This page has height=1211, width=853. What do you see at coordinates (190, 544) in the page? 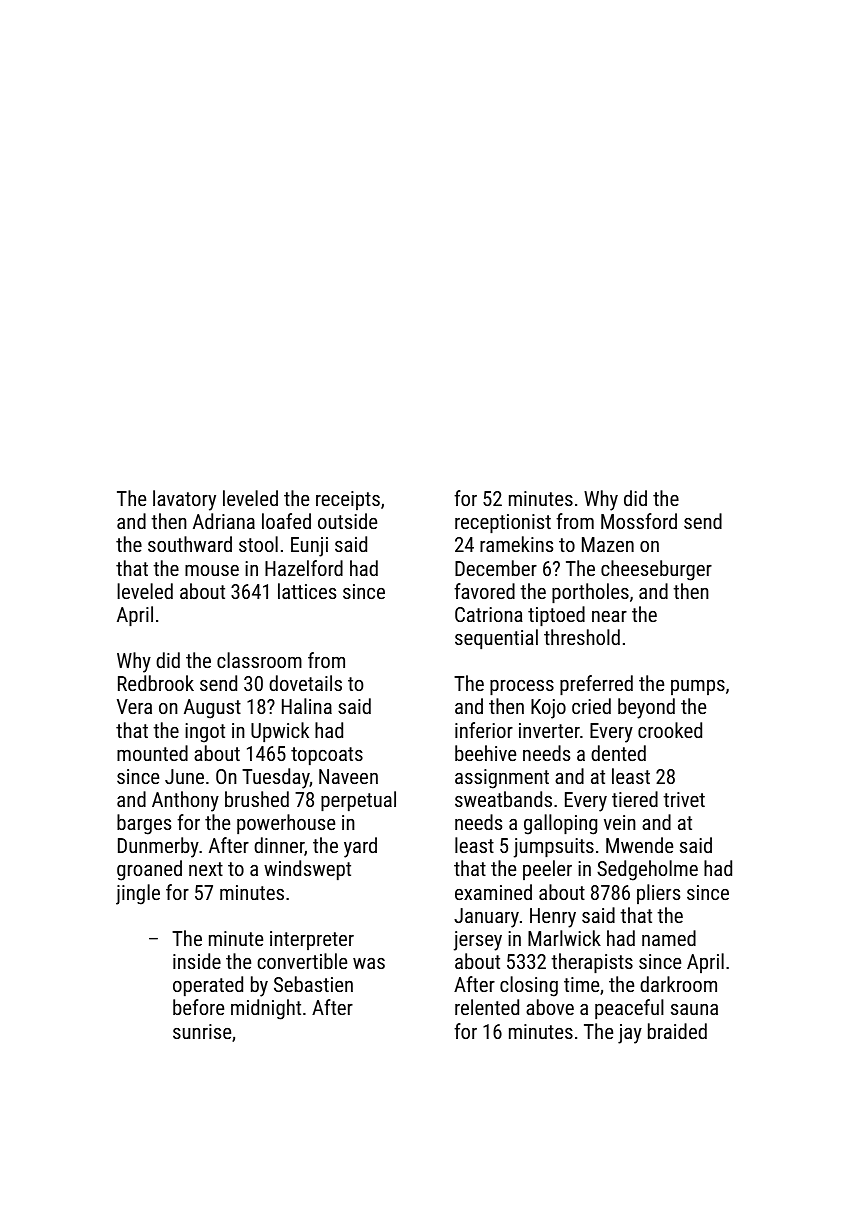
I see `southward` at bounding box center [190, 544].
